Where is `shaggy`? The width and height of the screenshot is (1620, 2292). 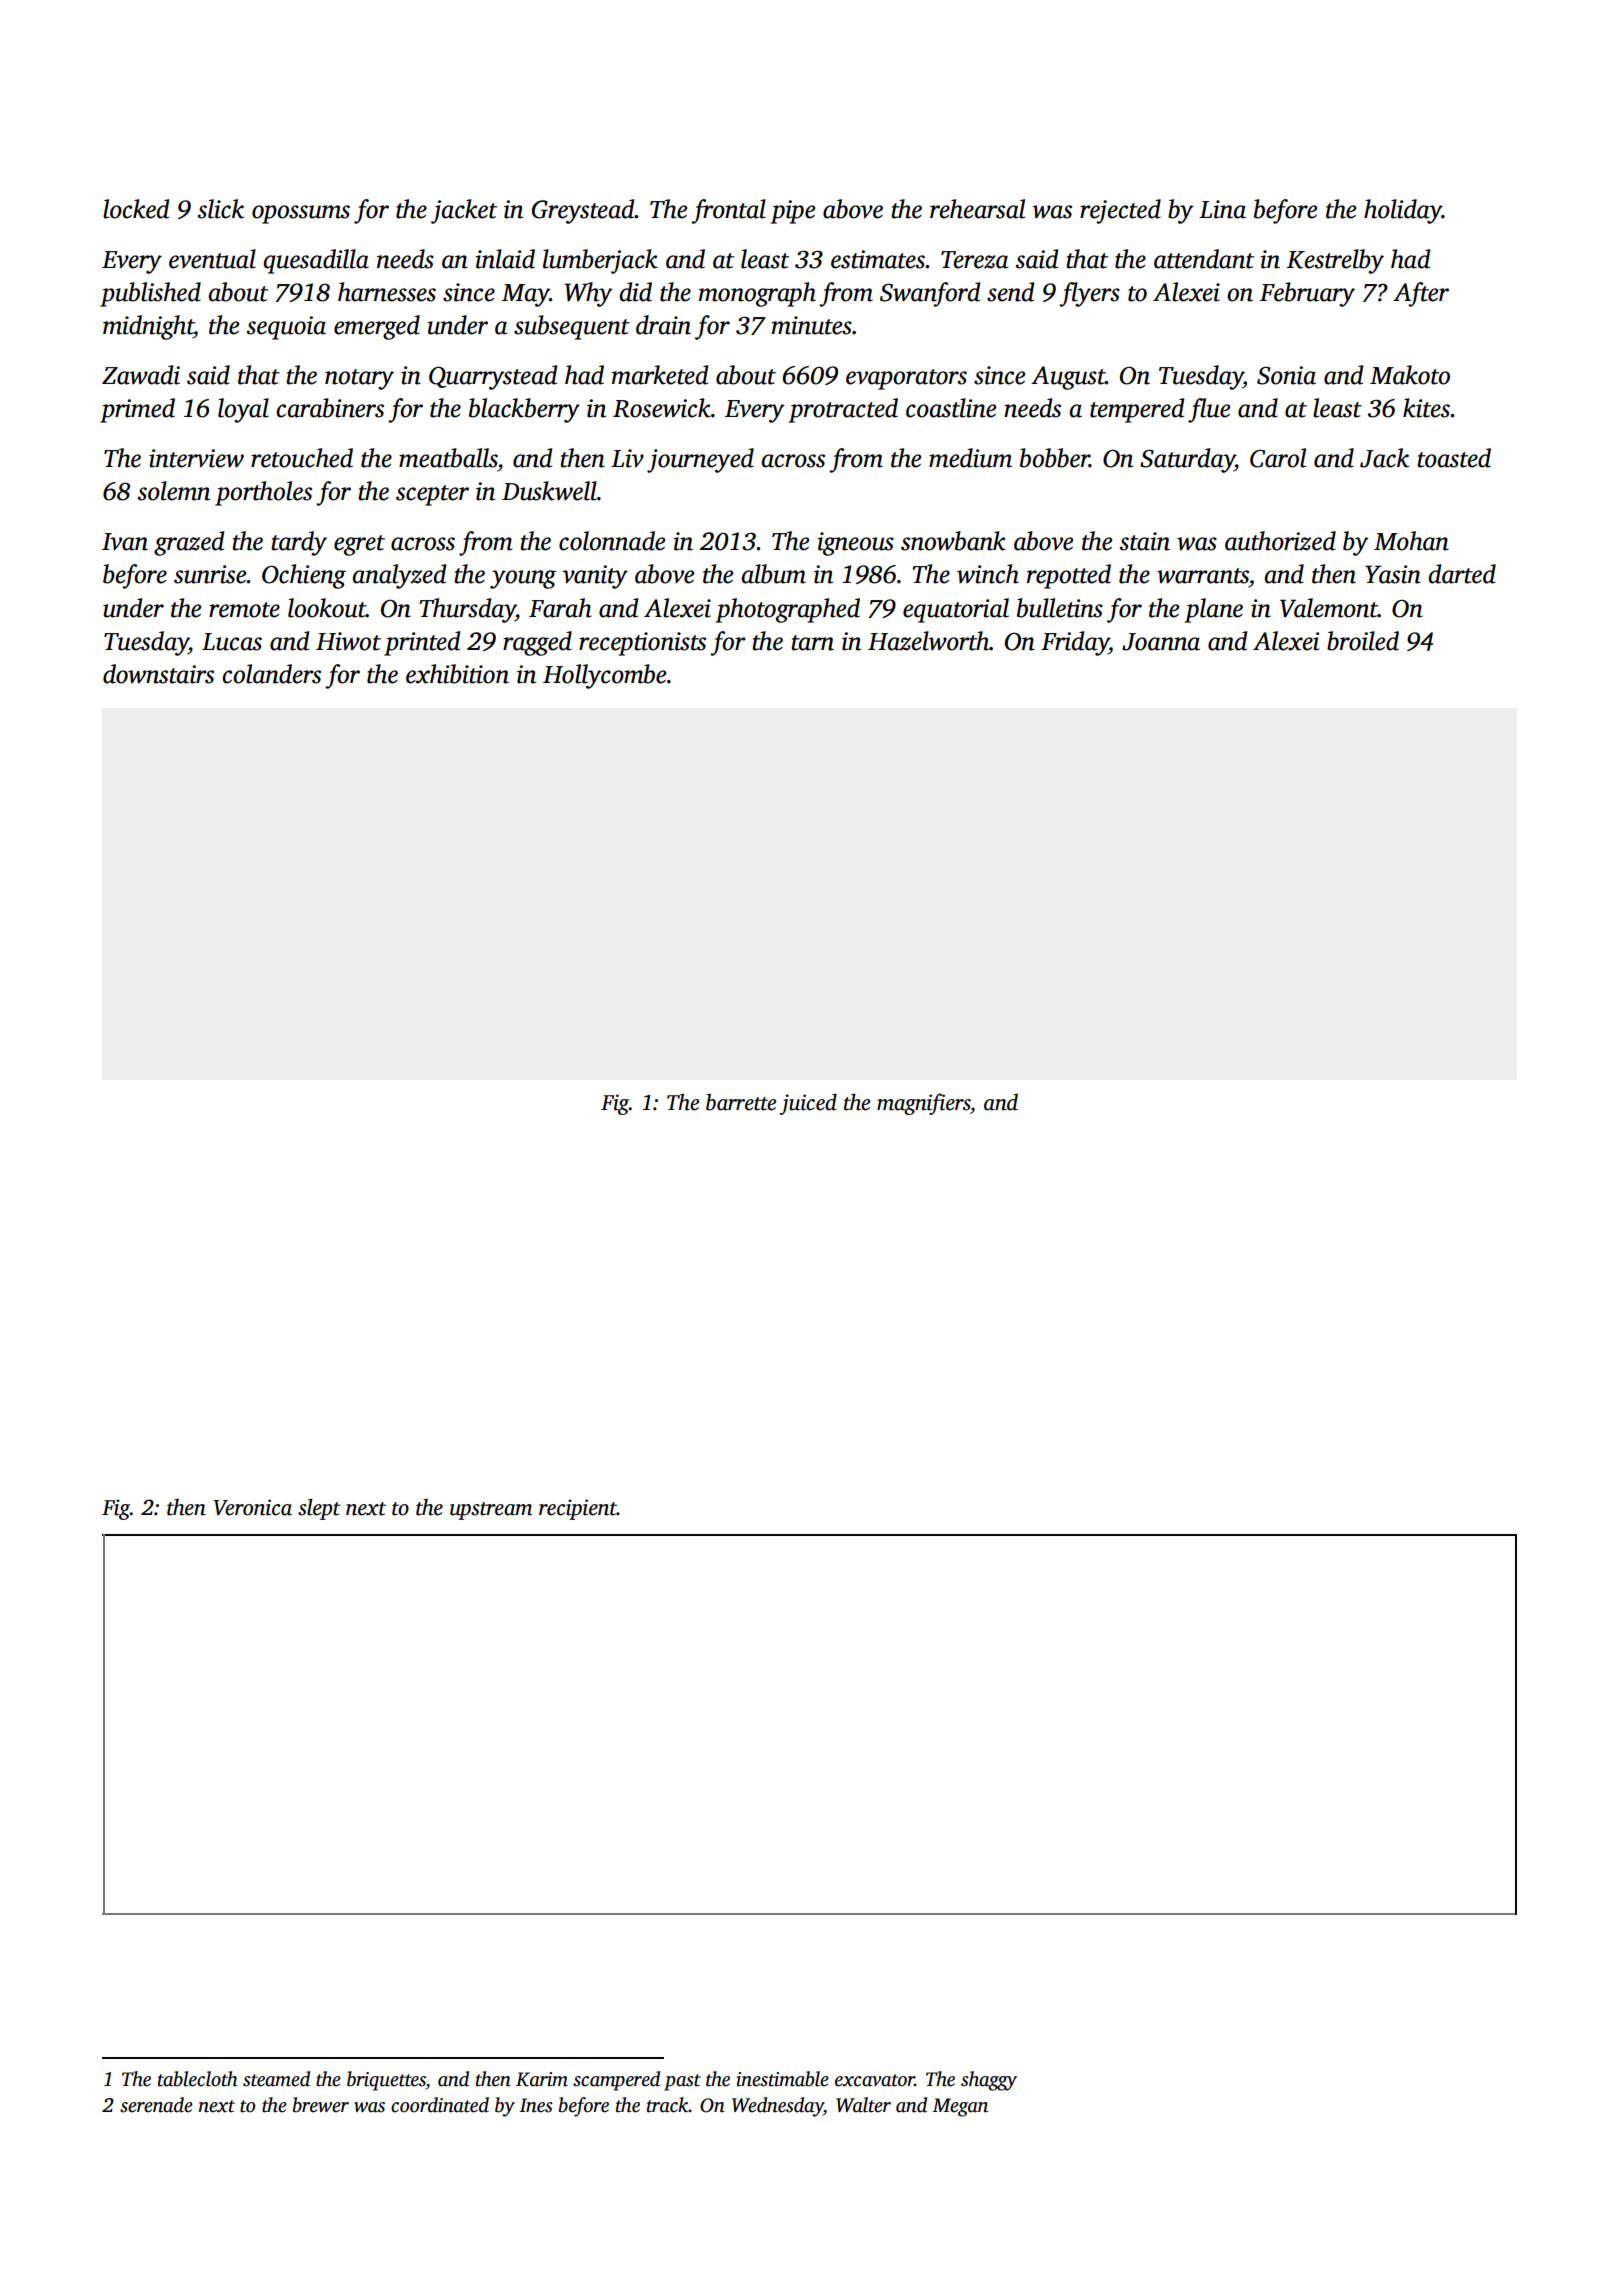 shaggy is located at coordinates (989, 2081).
